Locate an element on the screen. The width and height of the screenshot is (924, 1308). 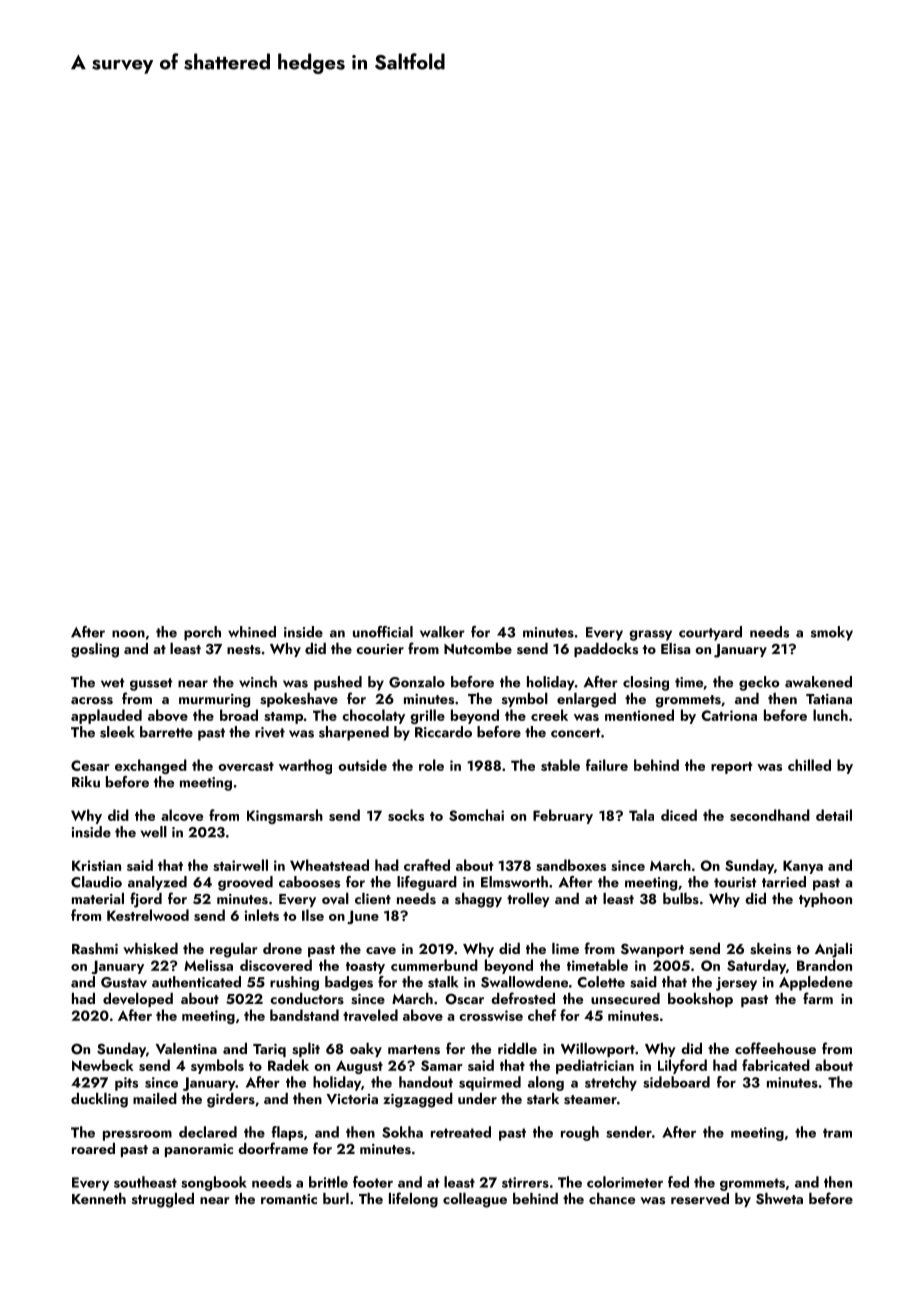
inlets is located at coordinates (262, 915).
